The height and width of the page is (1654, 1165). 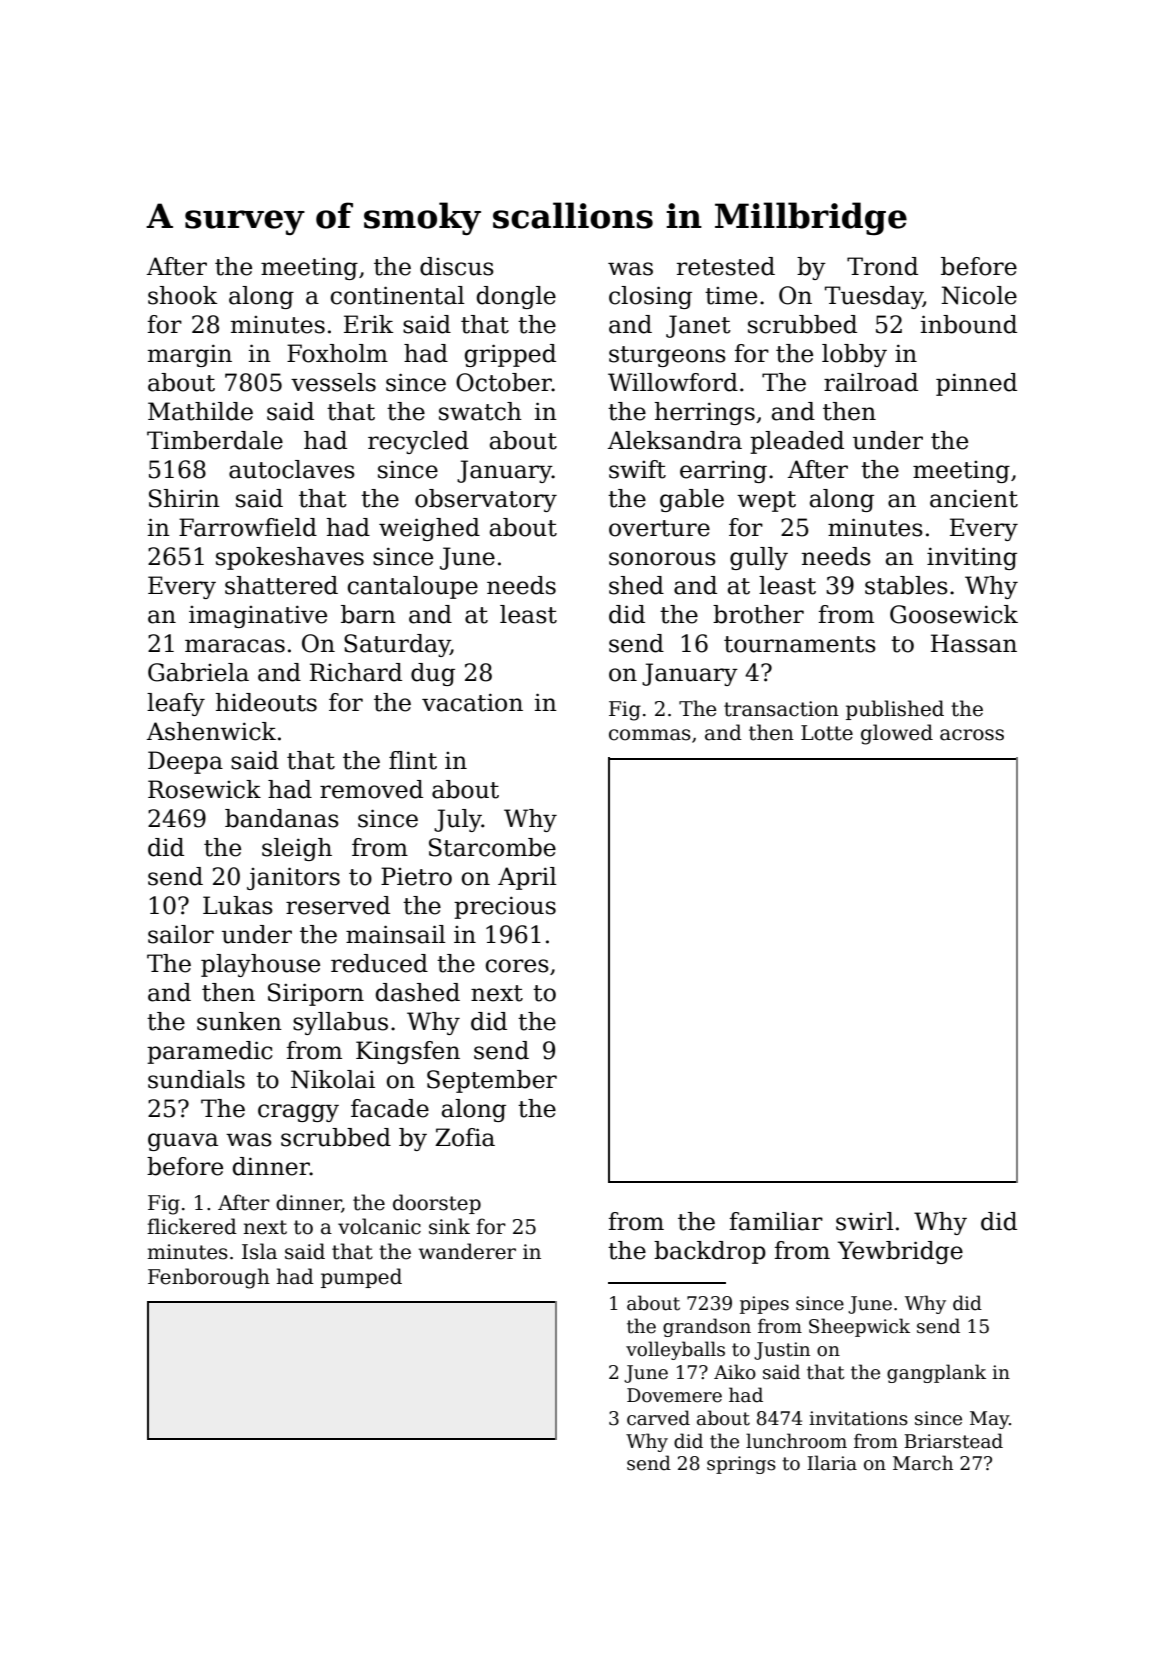 I want to click on stables, so click(x=906, y=585).
